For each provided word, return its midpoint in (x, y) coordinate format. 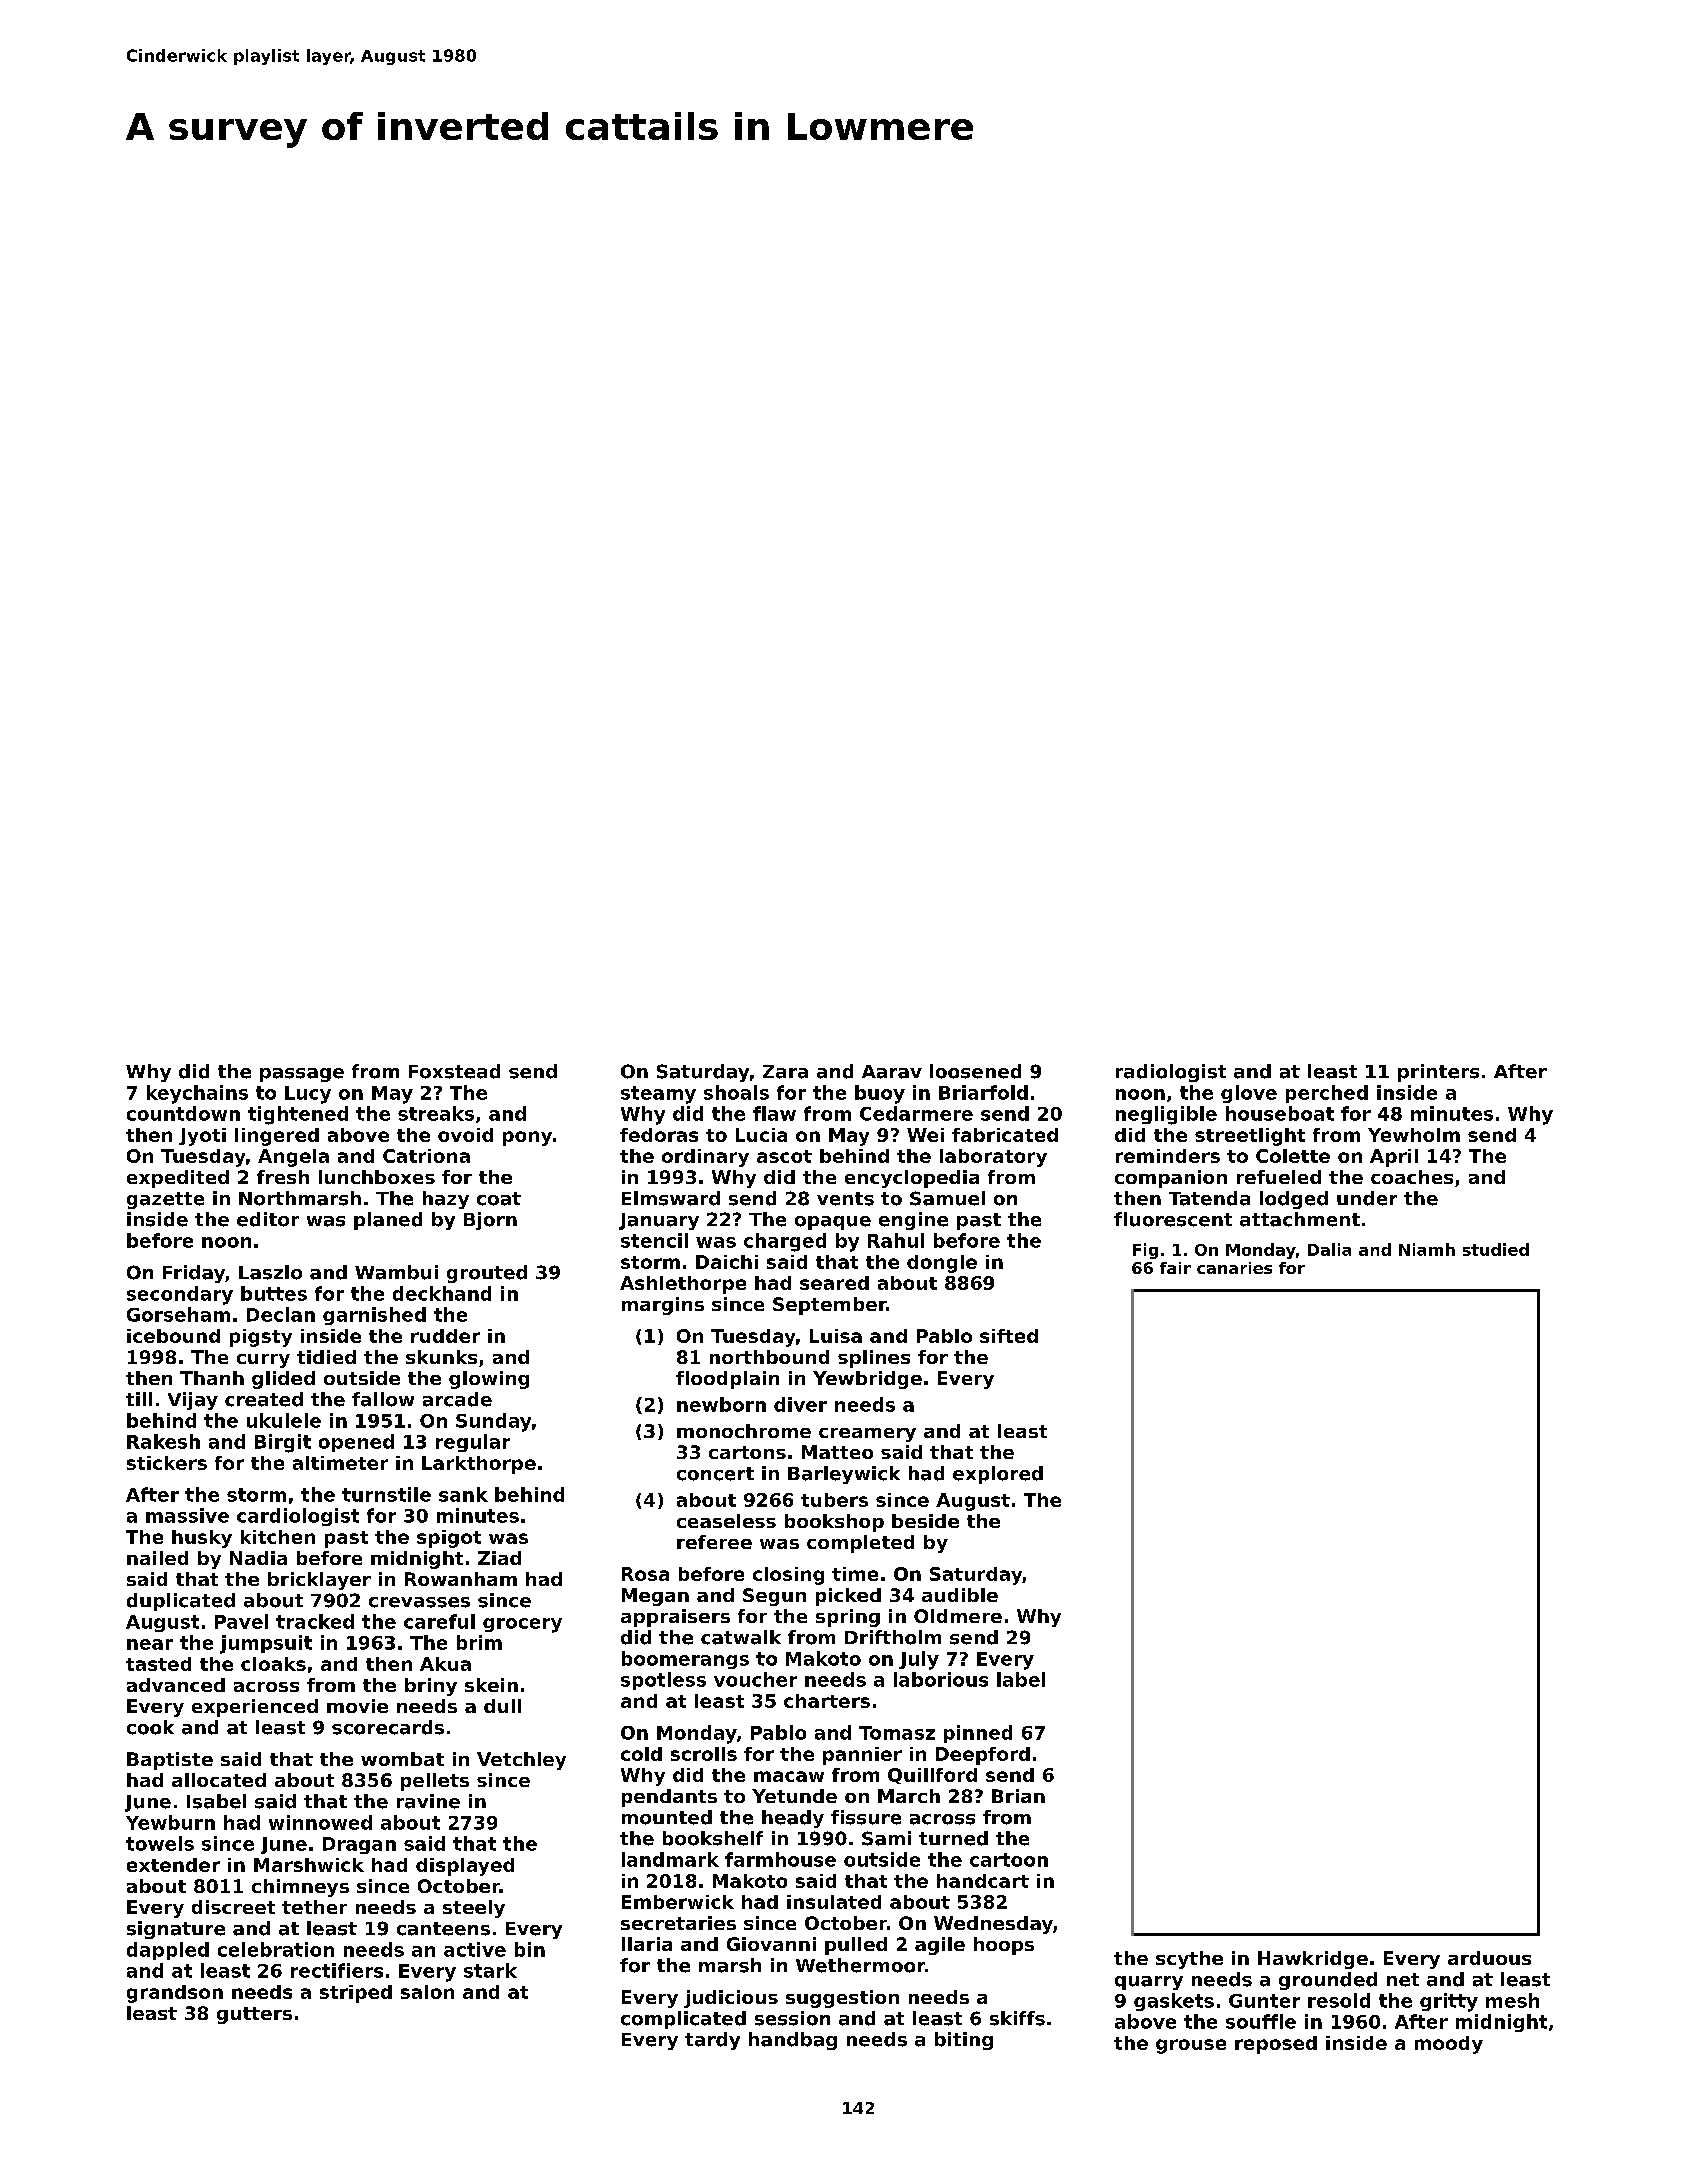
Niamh (1427, 1249)
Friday (194, 1274)
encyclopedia (912, 1179)
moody (1449, 2045)
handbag (793, 2041)
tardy (712, 2041)
